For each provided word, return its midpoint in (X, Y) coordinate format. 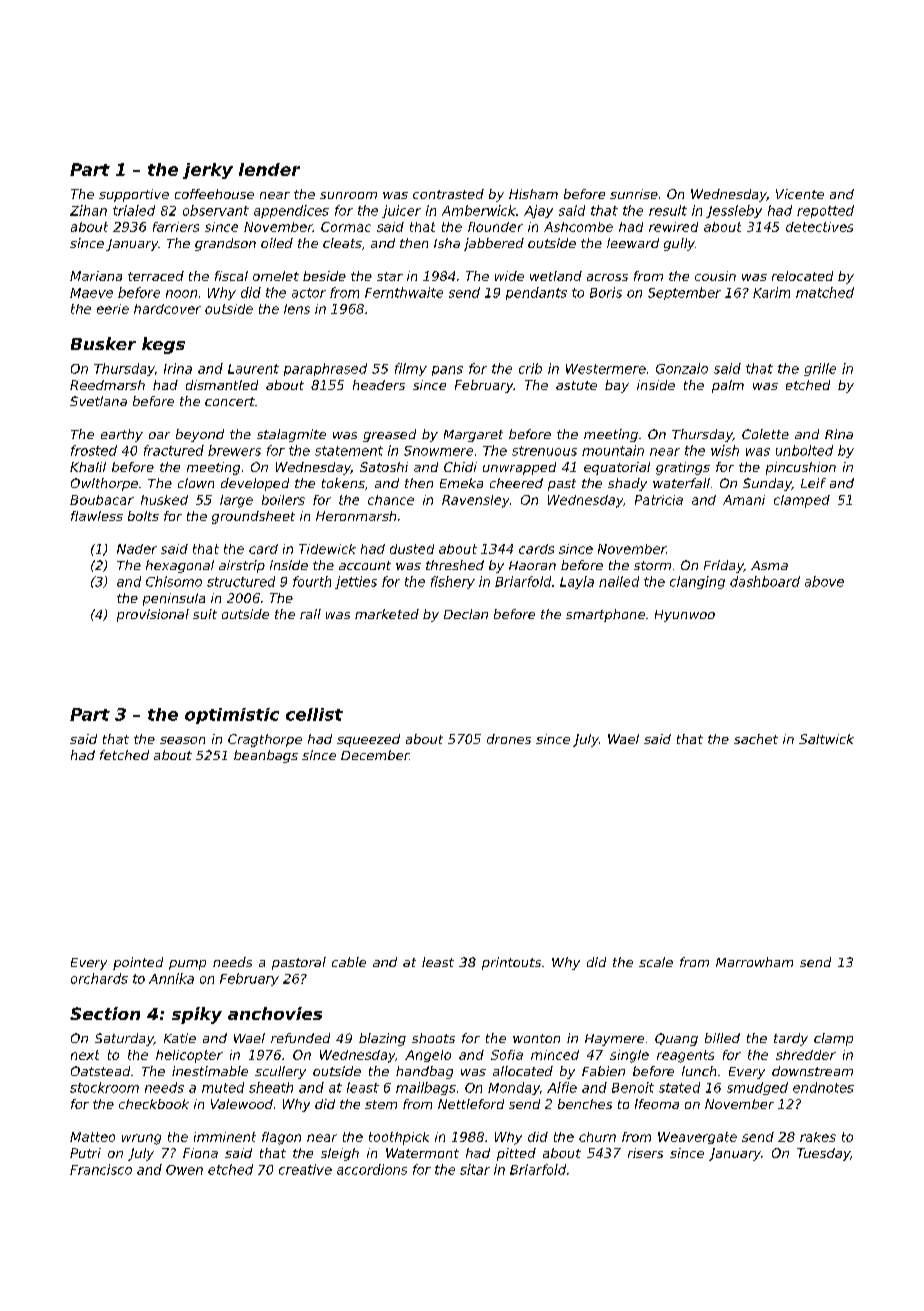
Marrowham (754, 962)
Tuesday (823, 1154)
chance (391, 500)
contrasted (448, 194)
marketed (387, 614)
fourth (312, 581)
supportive (134, 195)
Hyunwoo (685, 616)
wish (725, 450)
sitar (475, 1169)
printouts (511, 963)
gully (679, 244)
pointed (138, 963)
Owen (184, 1170)
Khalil (88, 467)
